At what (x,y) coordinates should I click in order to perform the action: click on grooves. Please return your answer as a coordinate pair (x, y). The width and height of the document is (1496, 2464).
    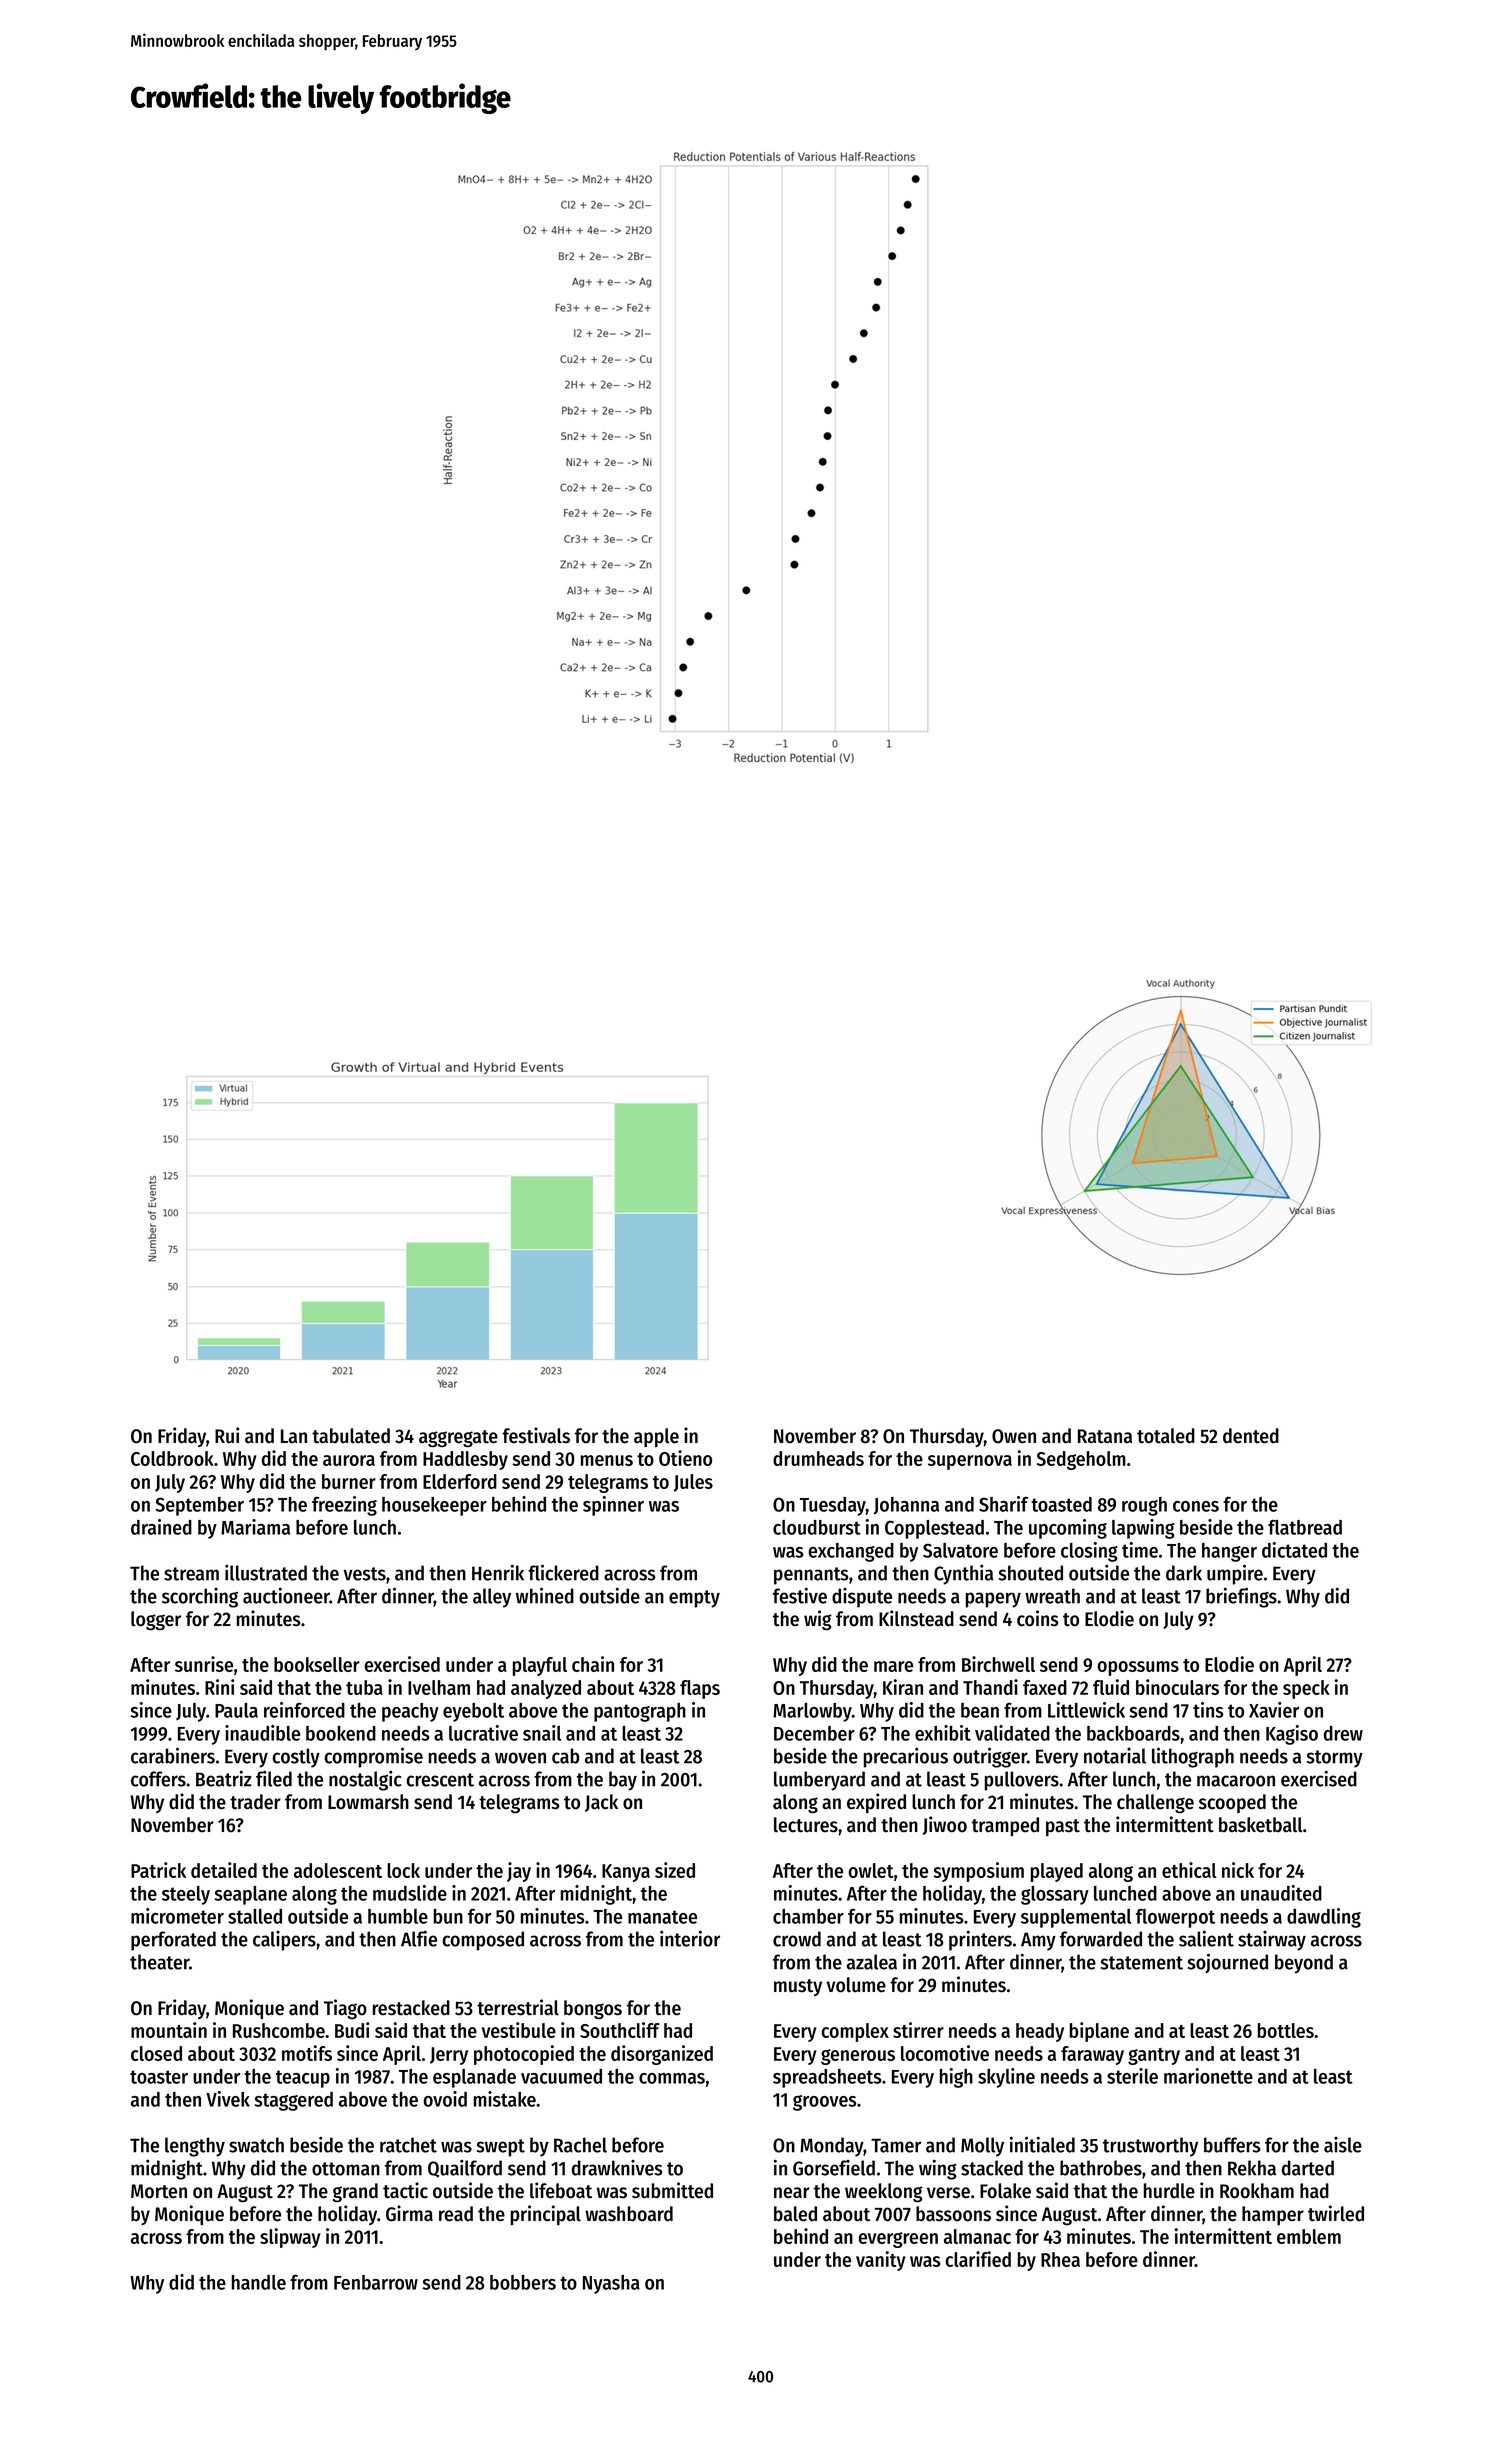
    Looking at the image, I should click on (825, 2103).
